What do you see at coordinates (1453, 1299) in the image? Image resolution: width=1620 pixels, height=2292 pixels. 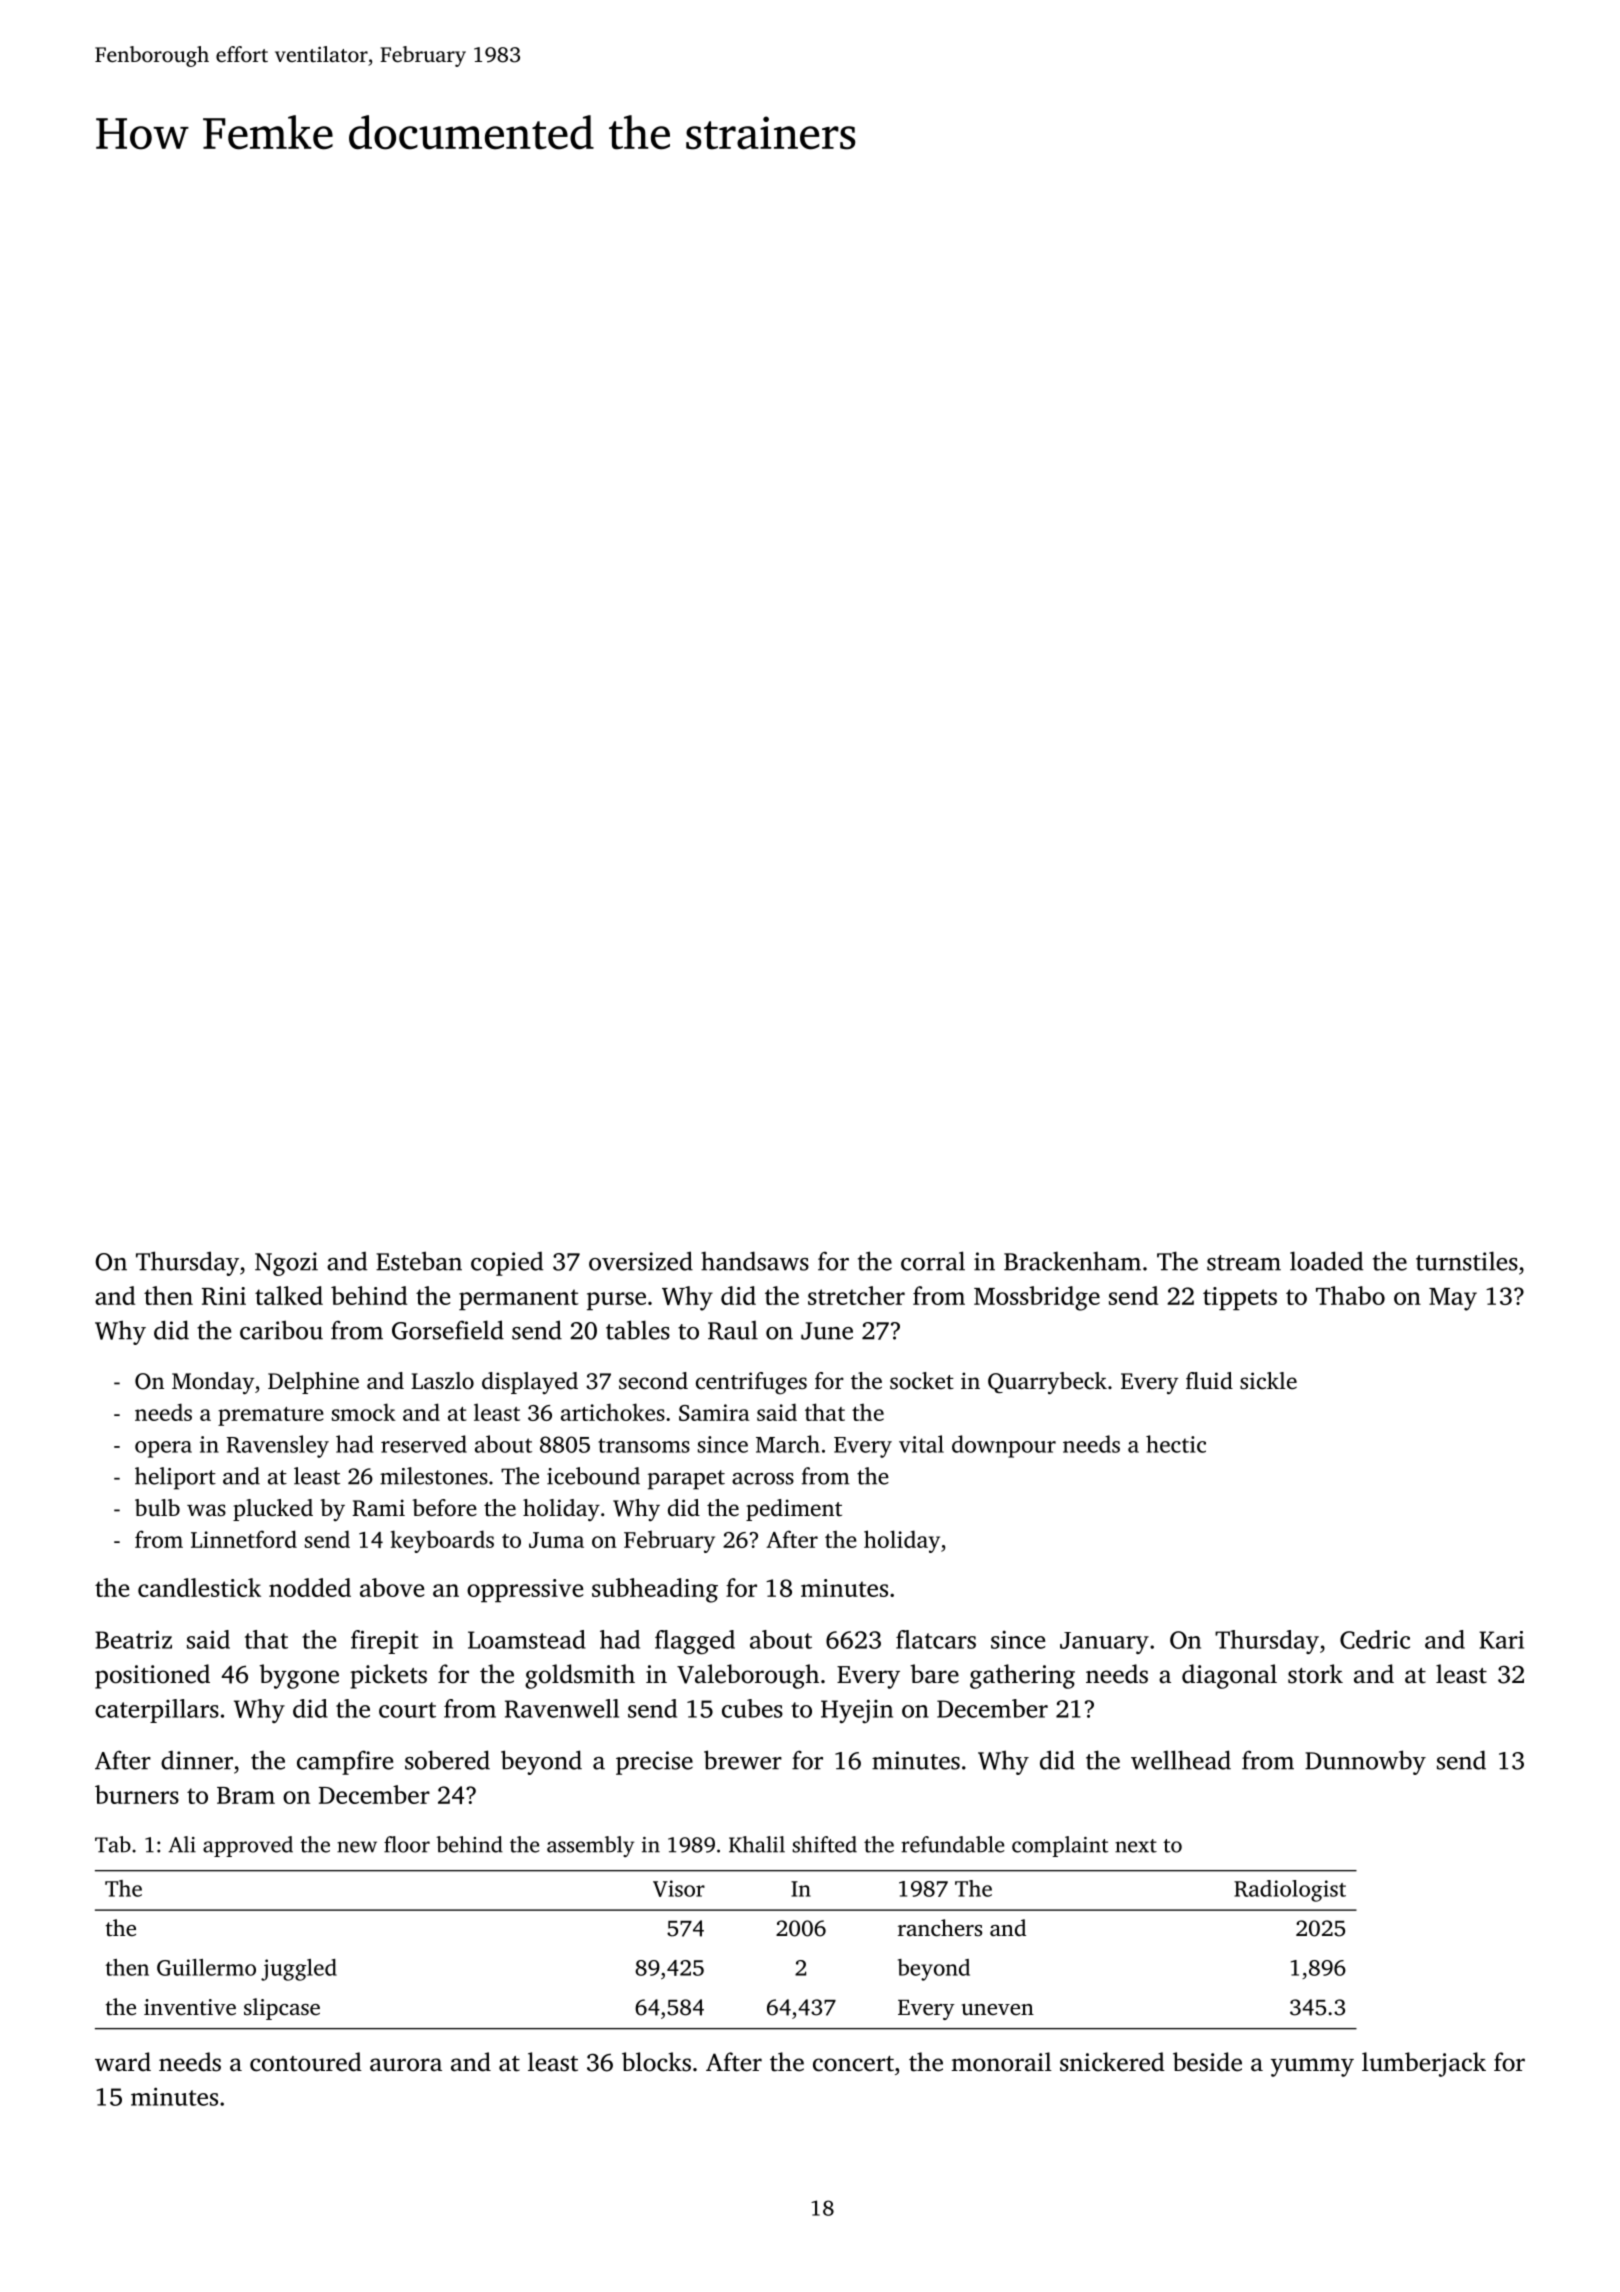 I see `May` at bounding box center [1453, 1299].
